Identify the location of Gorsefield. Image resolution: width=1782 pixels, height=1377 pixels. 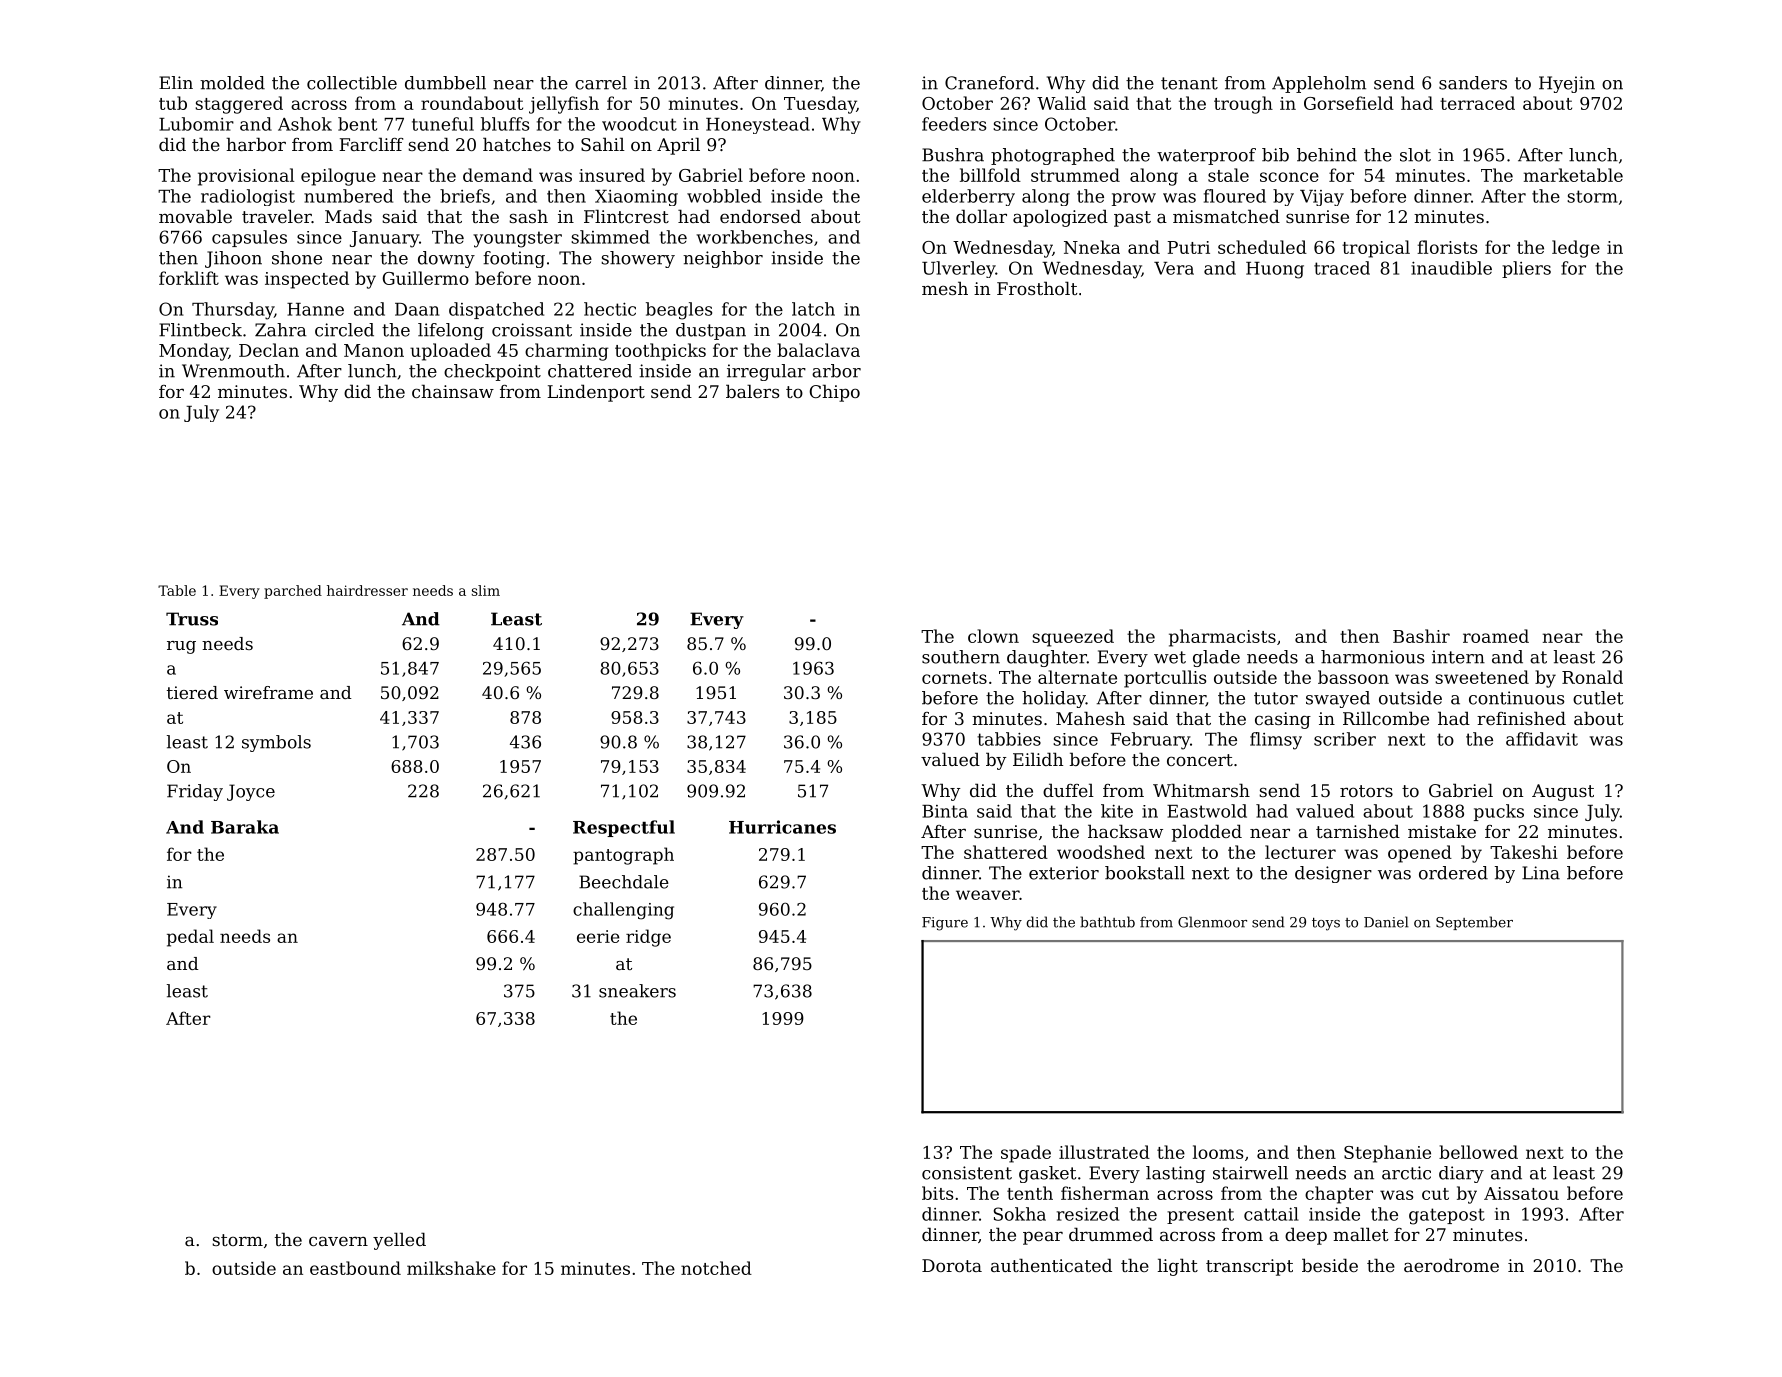
(1349, 103).
